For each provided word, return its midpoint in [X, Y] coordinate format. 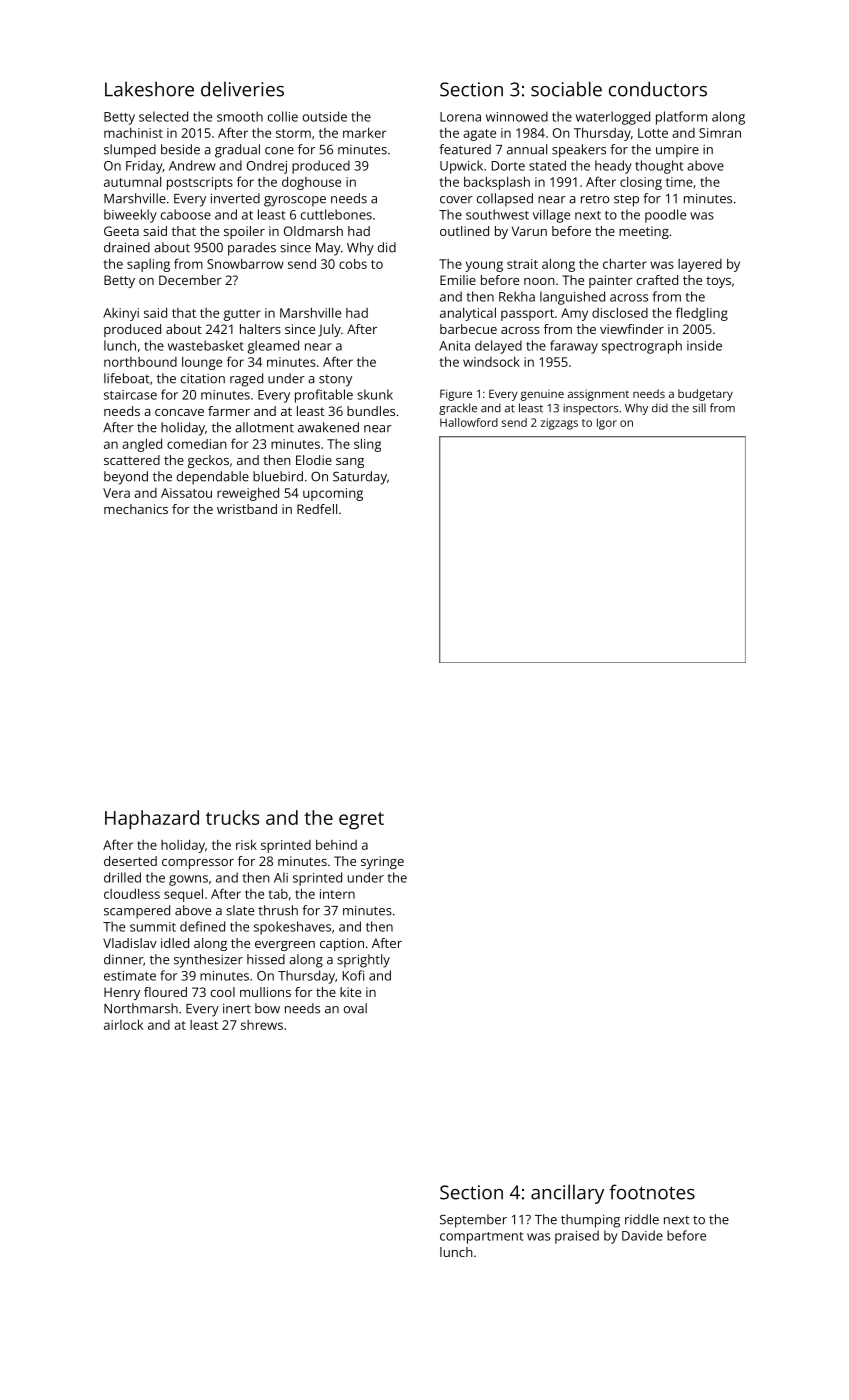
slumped [130, 151]
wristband [247, 509]
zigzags [559, 424]
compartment [481, 1238]
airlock [123, 1025]
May [328, 249]
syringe [382, 862]
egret [361, 821]
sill [699, 408]
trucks [232, 817]
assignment [598, 395]
